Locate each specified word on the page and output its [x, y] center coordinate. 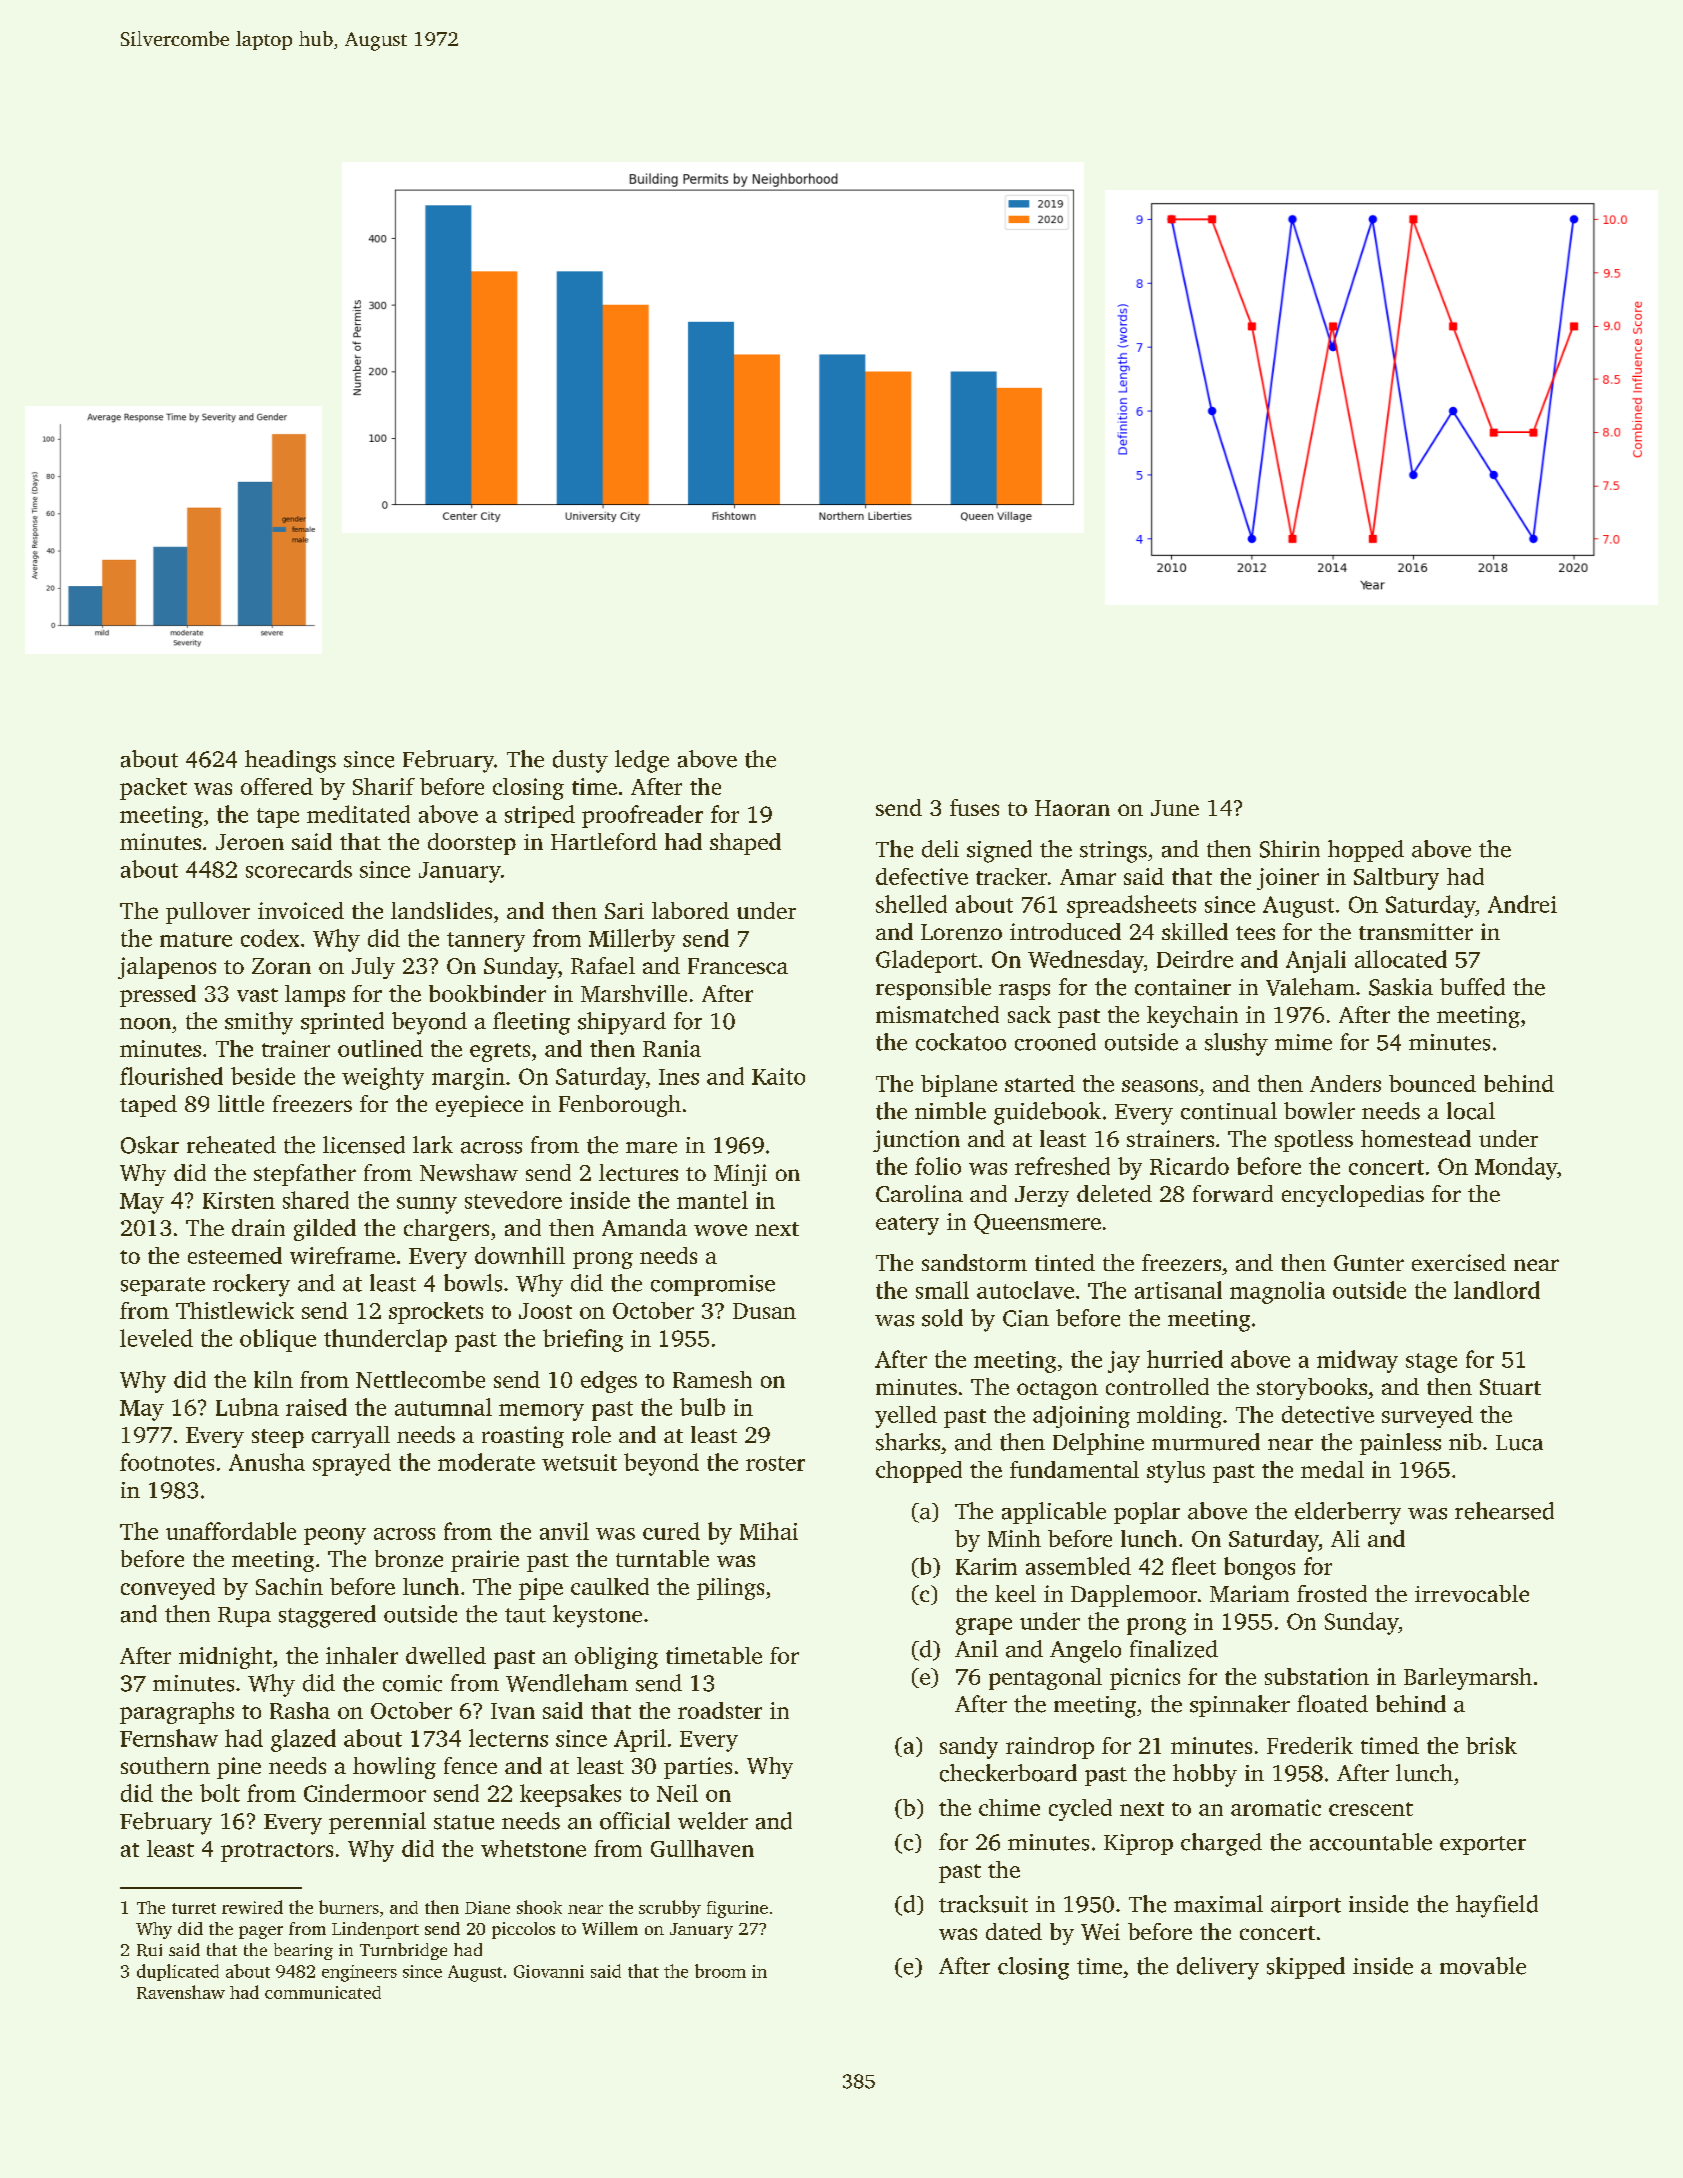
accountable [1371, 1842]
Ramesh [712, 1379]
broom [720, 1971]
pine [239, 1768]
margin [468, 1079]
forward [1233, 1193]
